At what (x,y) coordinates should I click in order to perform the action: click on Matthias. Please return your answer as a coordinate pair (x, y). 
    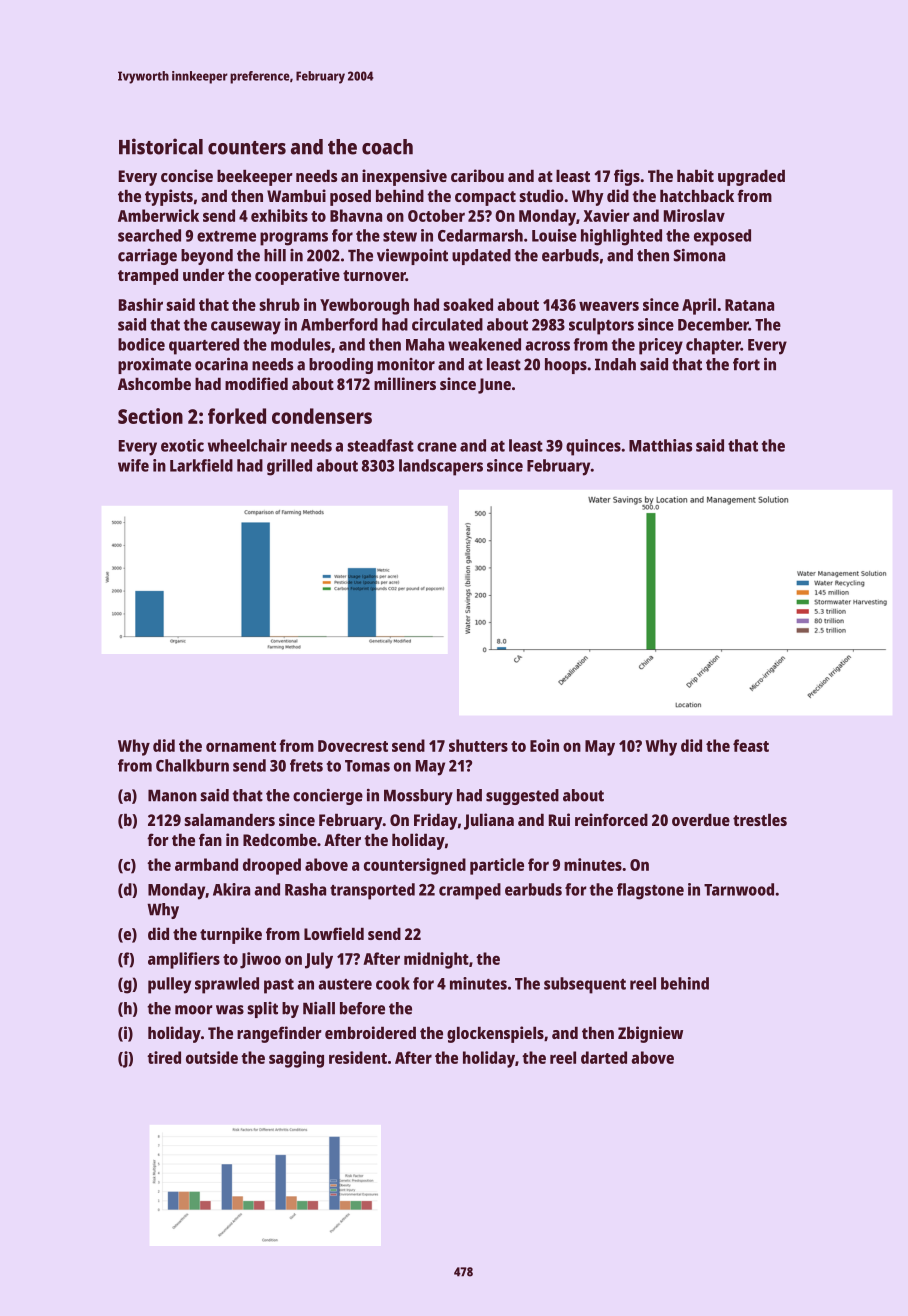
    Looking at the image, I should click on (660, 445).
